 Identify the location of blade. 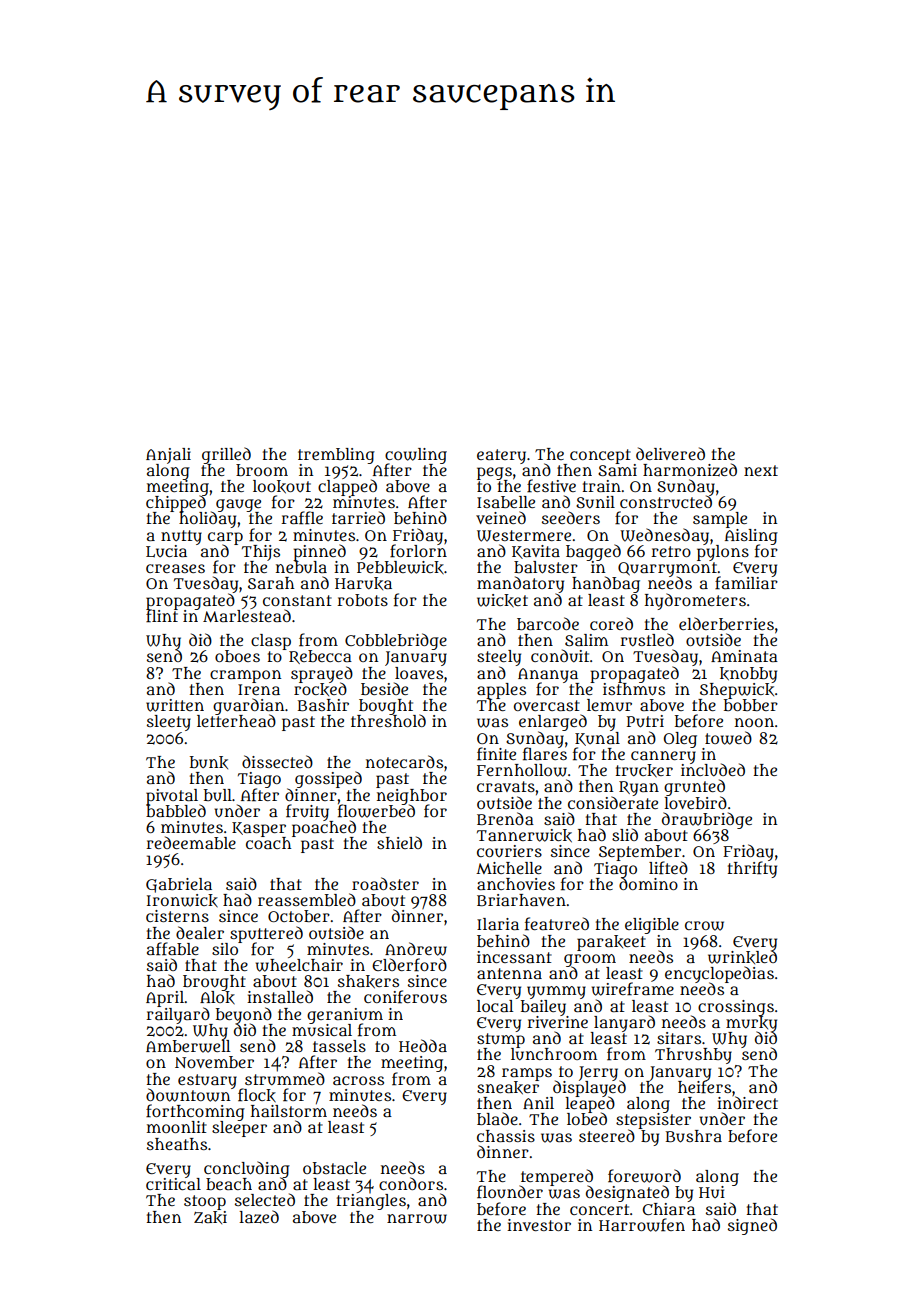
(497, 1118).
